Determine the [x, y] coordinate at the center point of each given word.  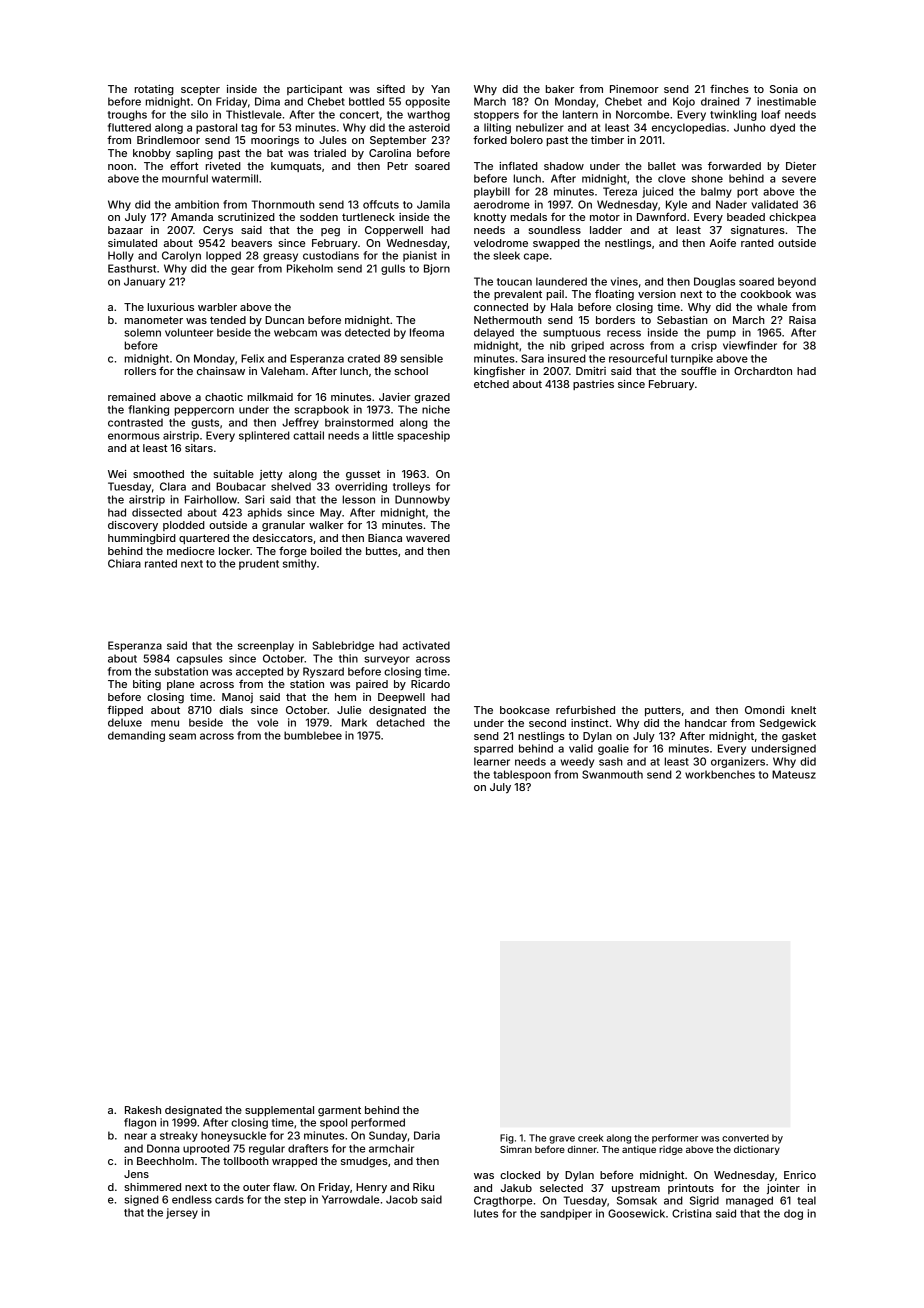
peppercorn [204, 411]
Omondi [764, 710]
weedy [577, 762]
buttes [382, 551]
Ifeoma [427, 332]
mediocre [191, 551]
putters [663, 711]
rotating [154, 90]
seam [182, 736]
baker [560, 89]
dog [793, 1214]
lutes [486, 1213]
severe [799, 179]
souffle [698, 370]
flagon [140, 1123]
